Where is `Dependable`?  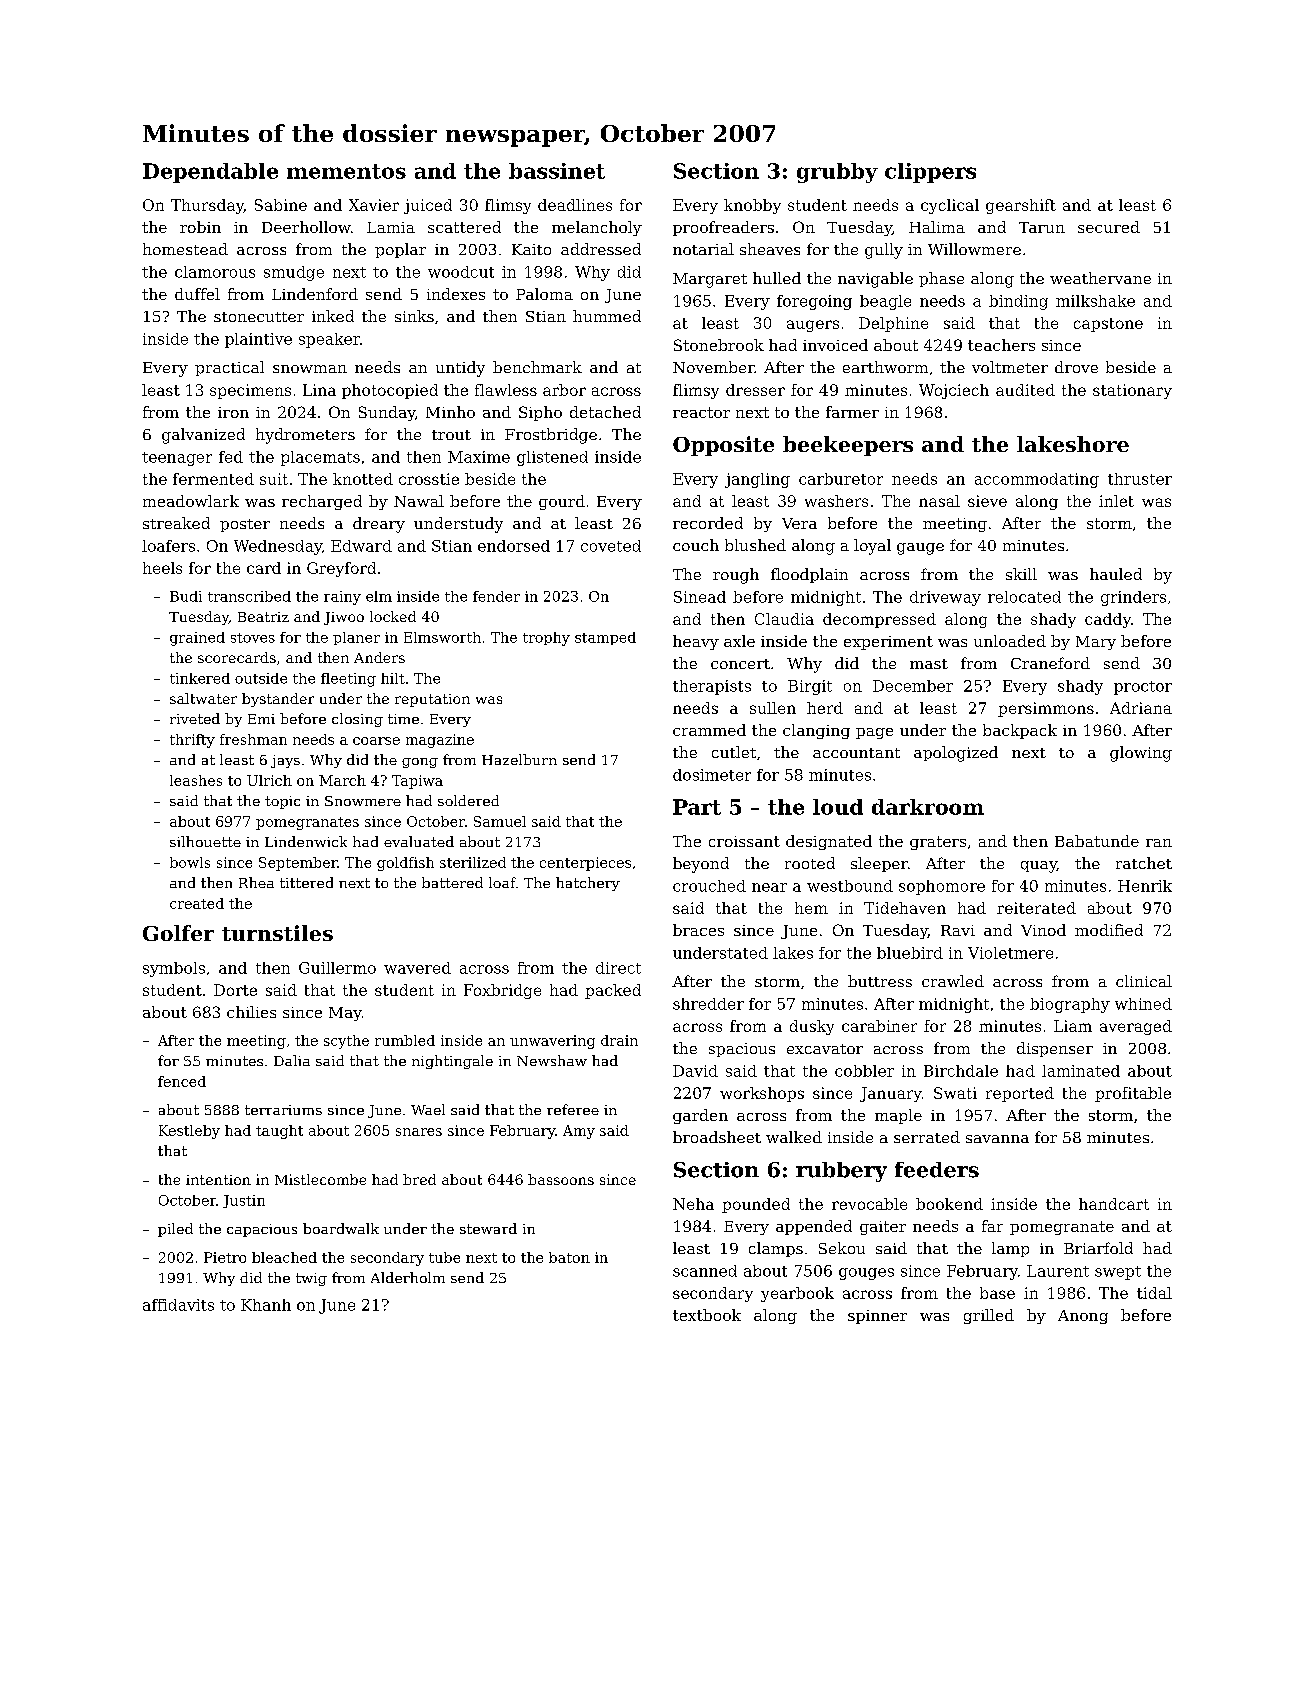
Dependable is located at coordinates (210, 173).
